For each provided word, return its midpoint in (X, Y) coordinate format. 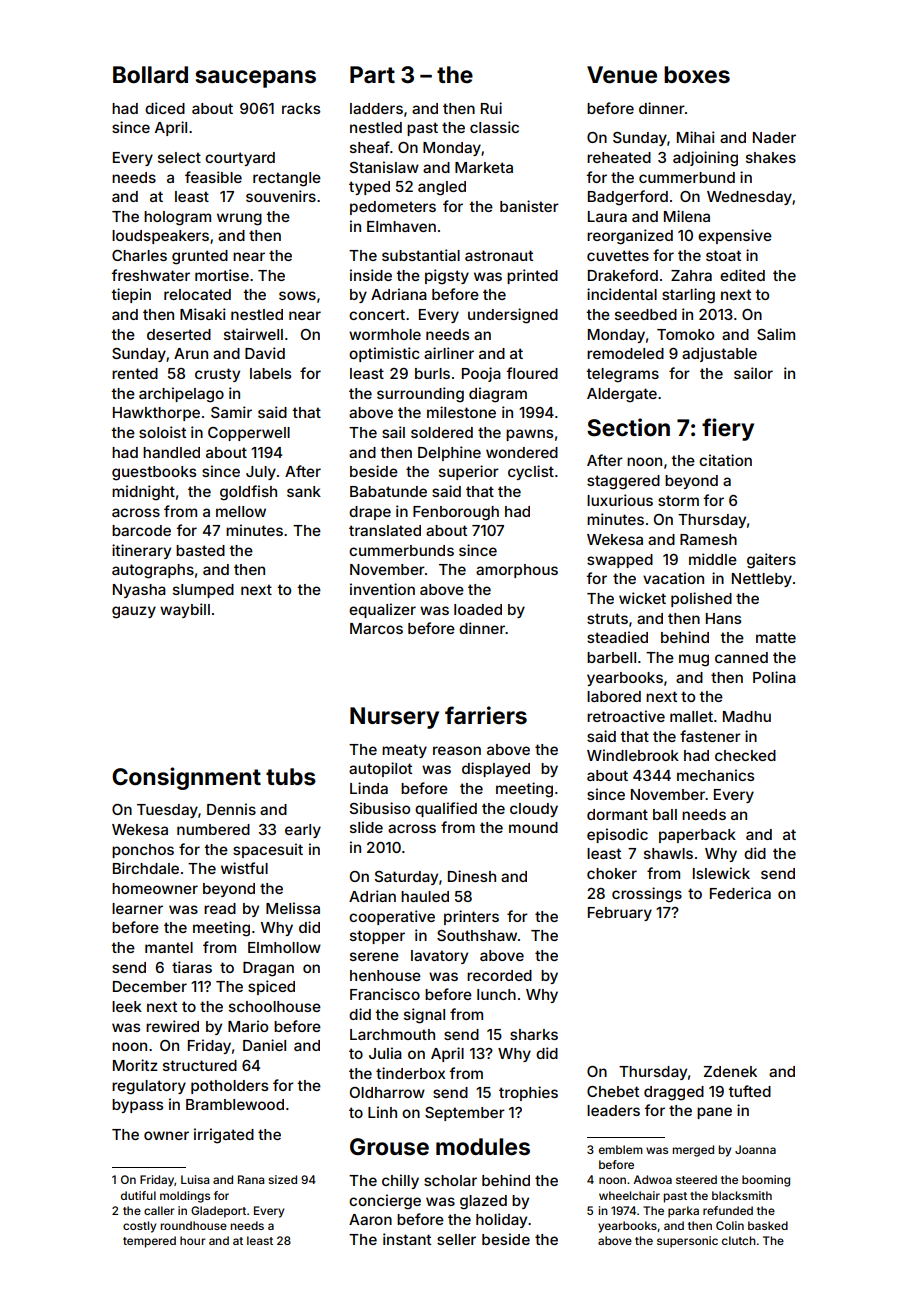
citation (725, 460)
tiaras (192, 967)
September (465, 1114)
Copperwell (249, 434)
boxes (697, 75)
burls (432, 373)
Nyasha (139, 591)
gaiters (771, 561)
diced (165, 108)
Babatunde (388, 491)
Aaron (370, 1219)
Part (372, 75)
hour (192, 1240)
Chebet (613, 1091)
